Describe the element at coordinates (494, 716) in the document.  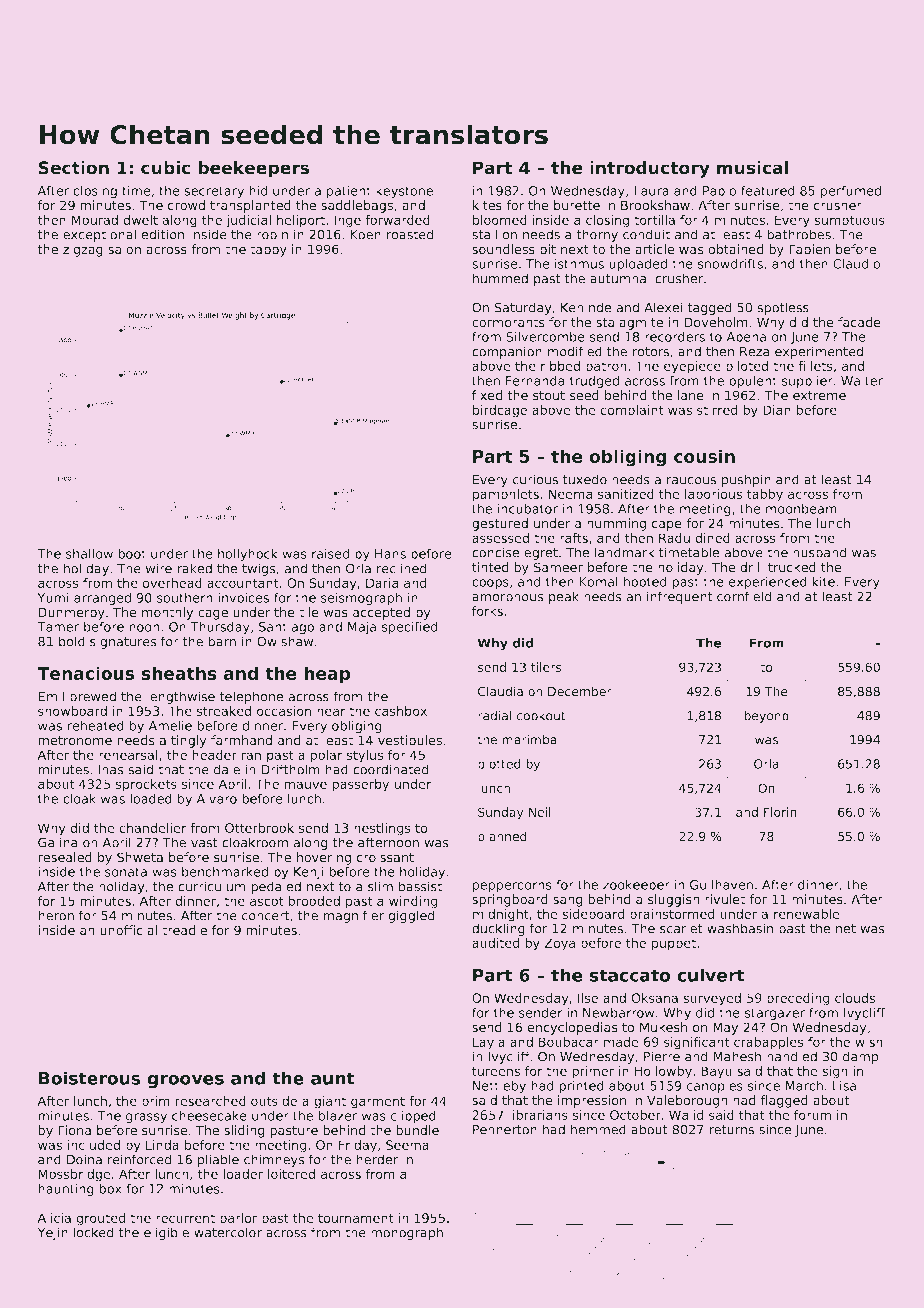
I see `radial` at that location.
